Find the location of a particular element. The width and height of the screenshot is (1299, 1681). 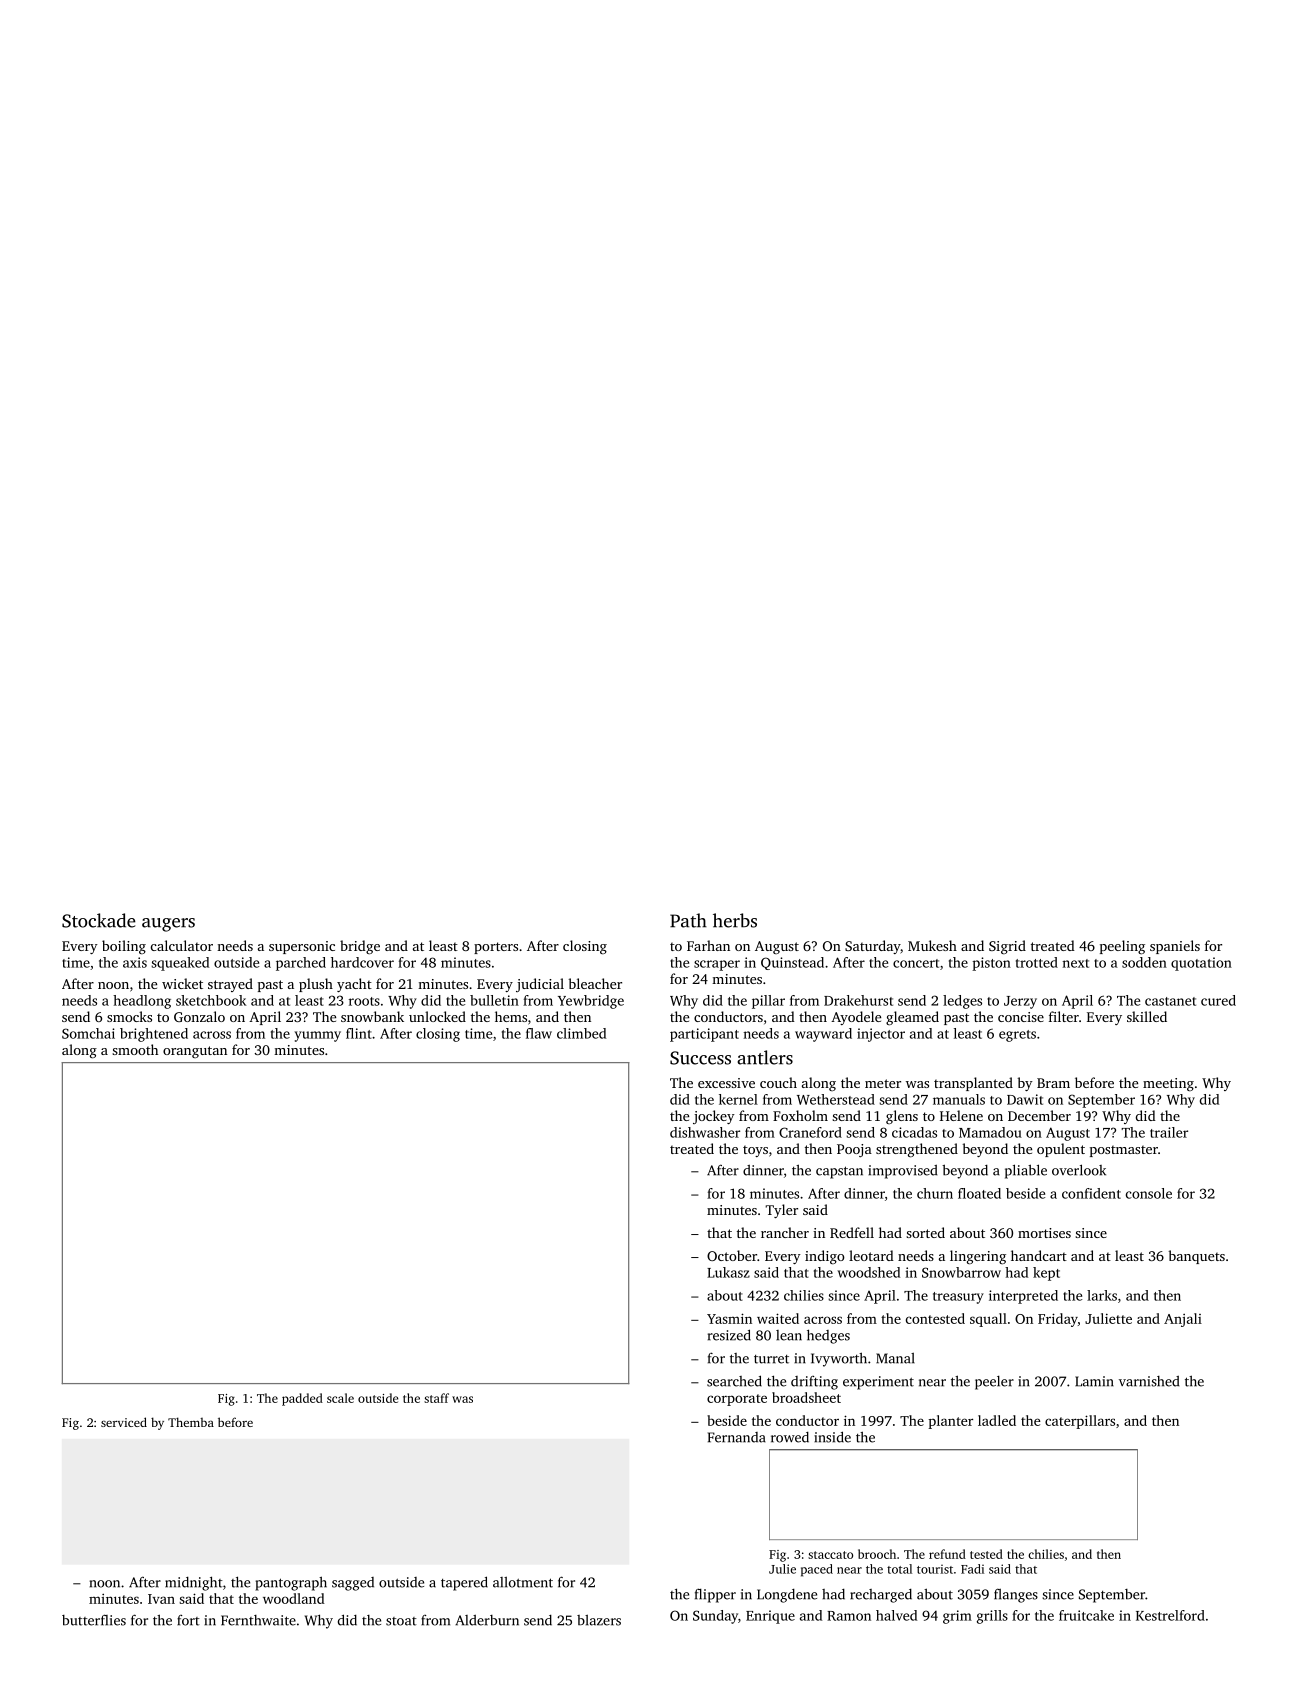

blazers is located at coordinates (599, 1620).
